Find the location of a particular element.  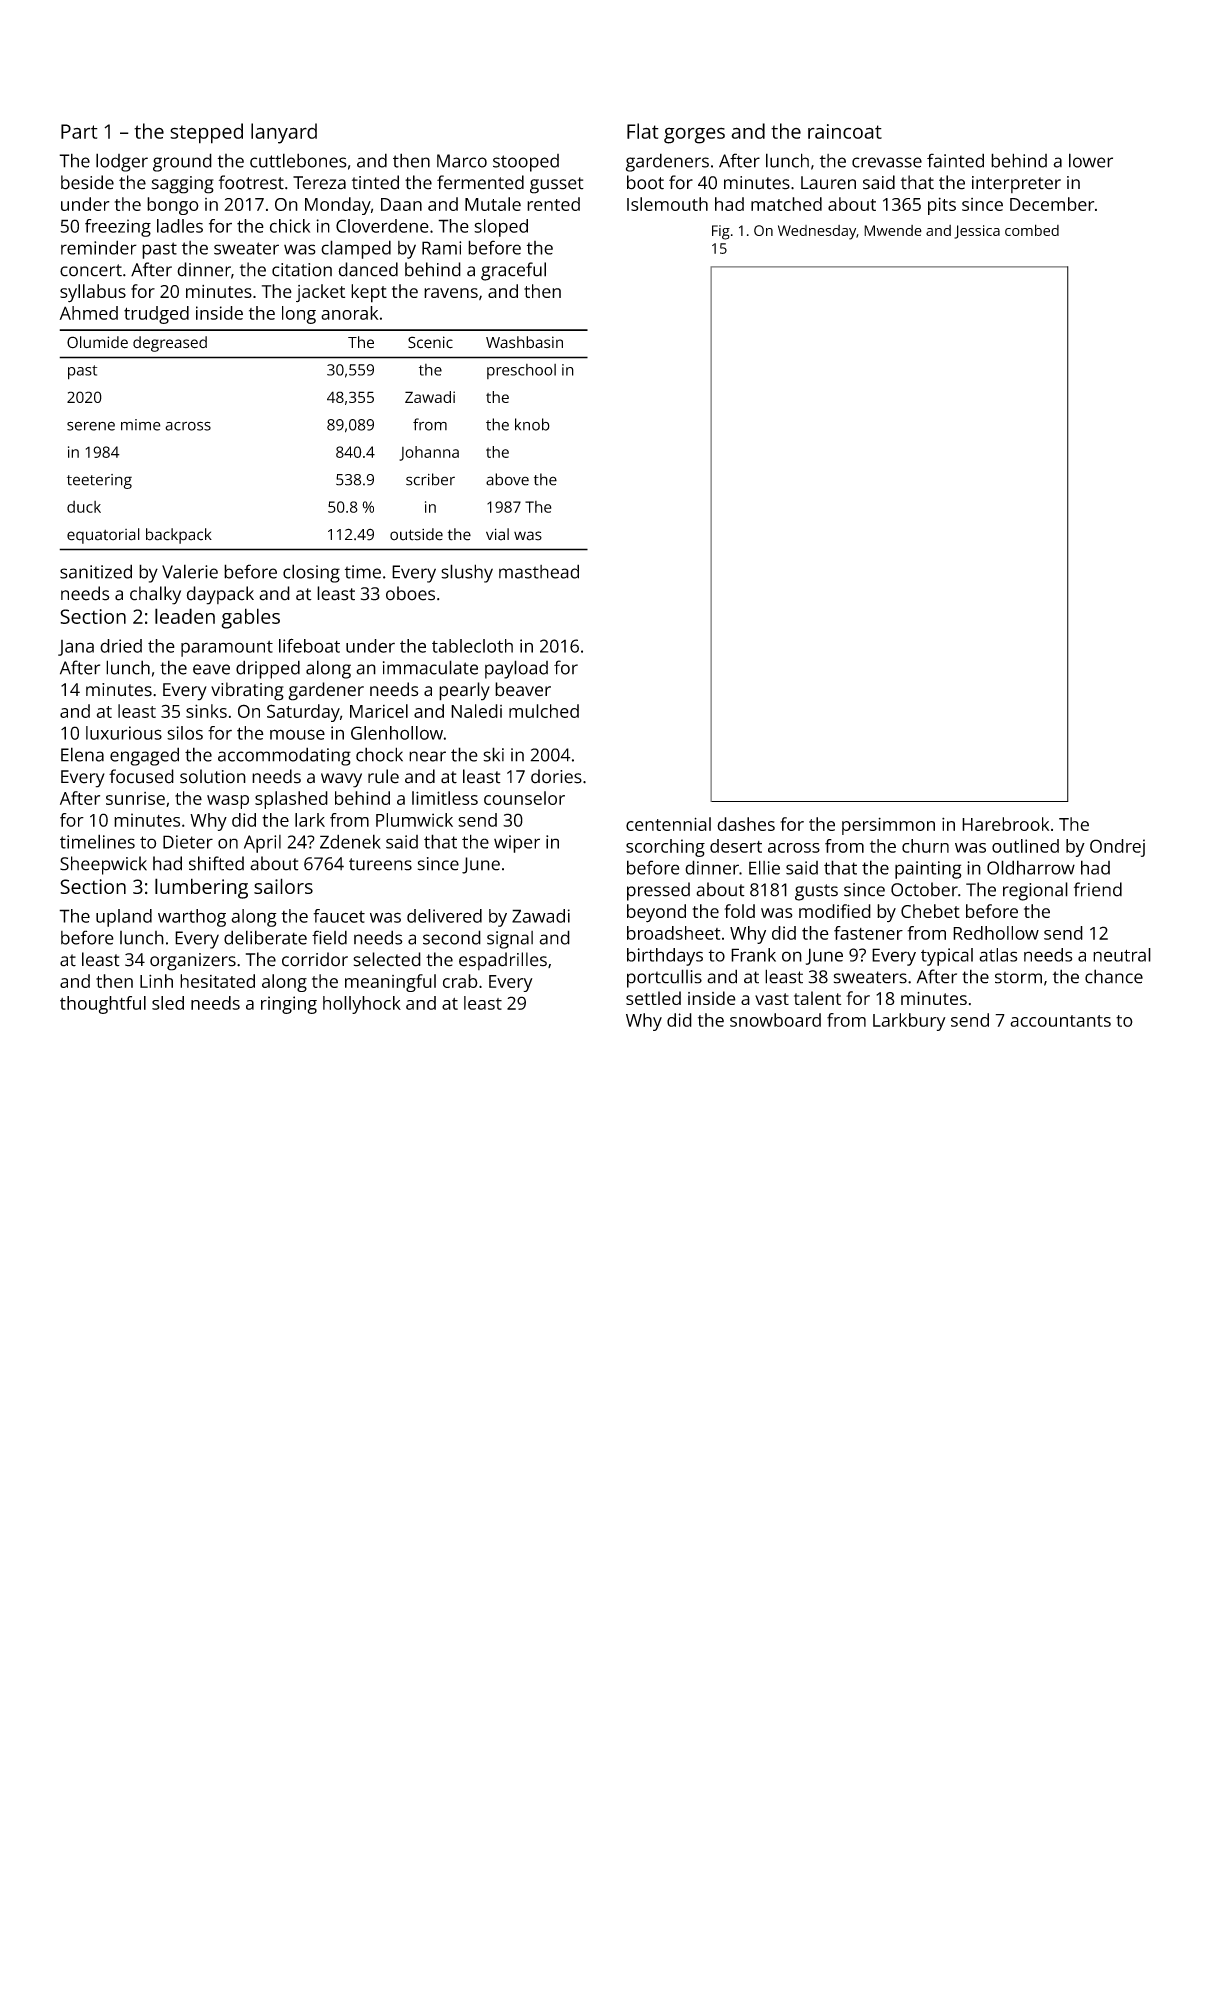

combed is located at coordinates (1032, 230).
